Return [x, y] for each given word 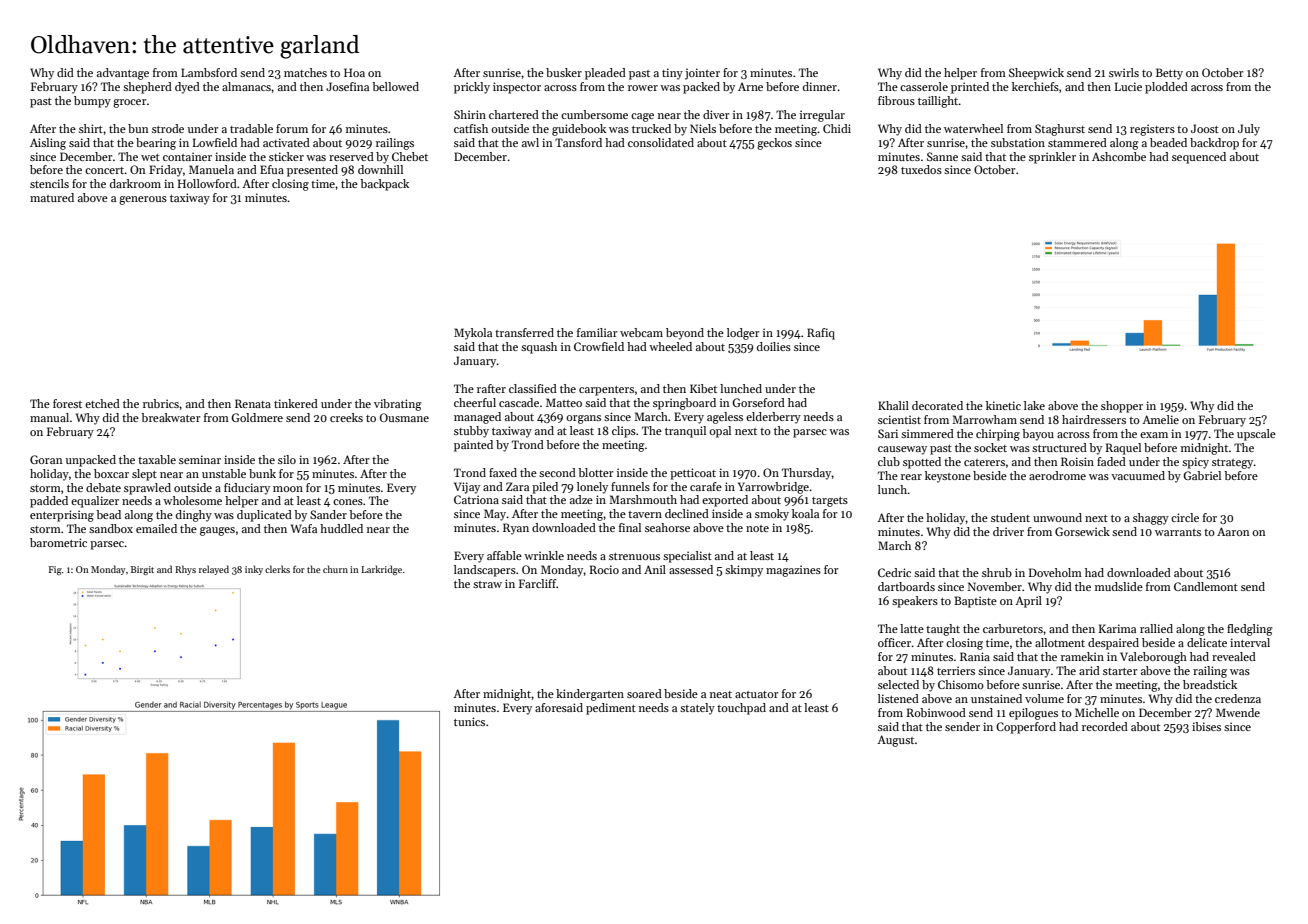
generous [143, 200]
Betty [1169, 74]
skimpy [744, 571]
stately [697, 709]
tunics [469, 721]
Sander [328, 514]
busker [564, 72]
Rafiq [821, 334]
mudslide [1119, 586]
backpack [384, 185]
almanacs [246, 86]
